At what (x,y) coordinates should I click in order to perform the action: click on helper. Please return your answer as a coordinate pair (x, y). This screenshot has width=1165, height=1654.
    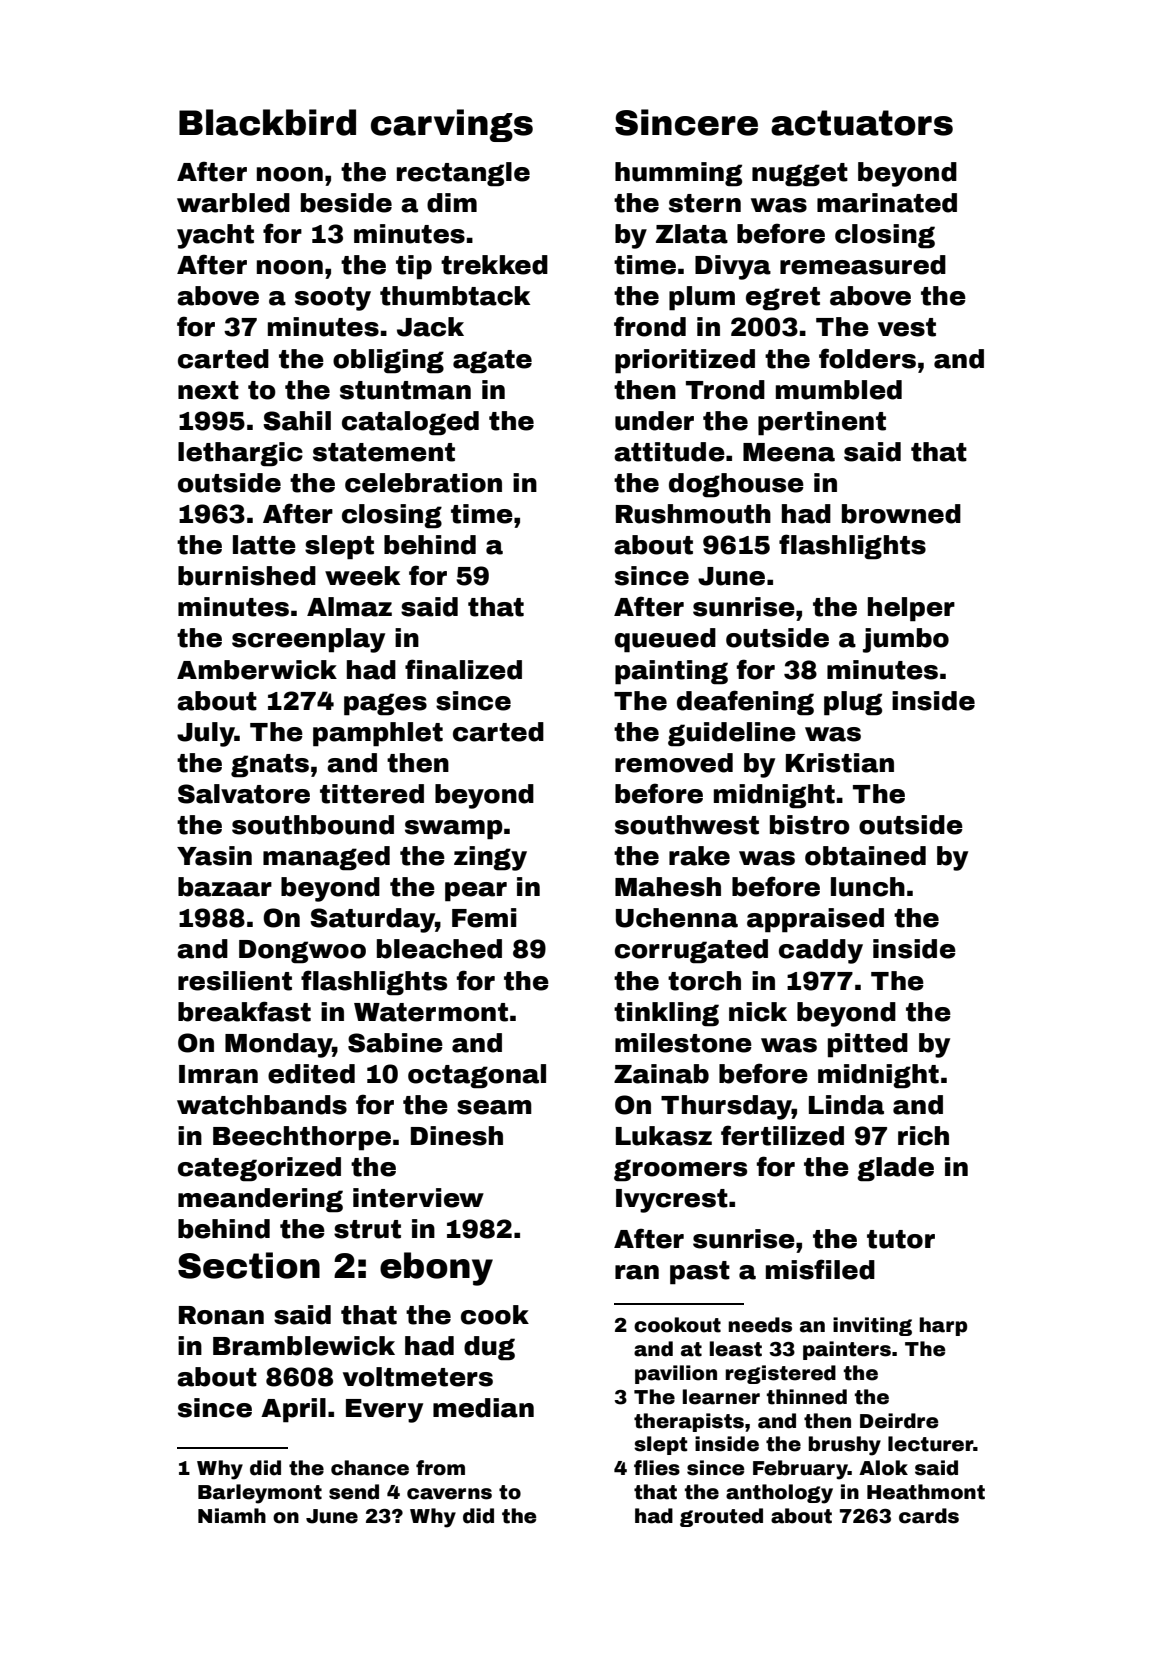
    Looking at the image, I should click on (911, 609).
